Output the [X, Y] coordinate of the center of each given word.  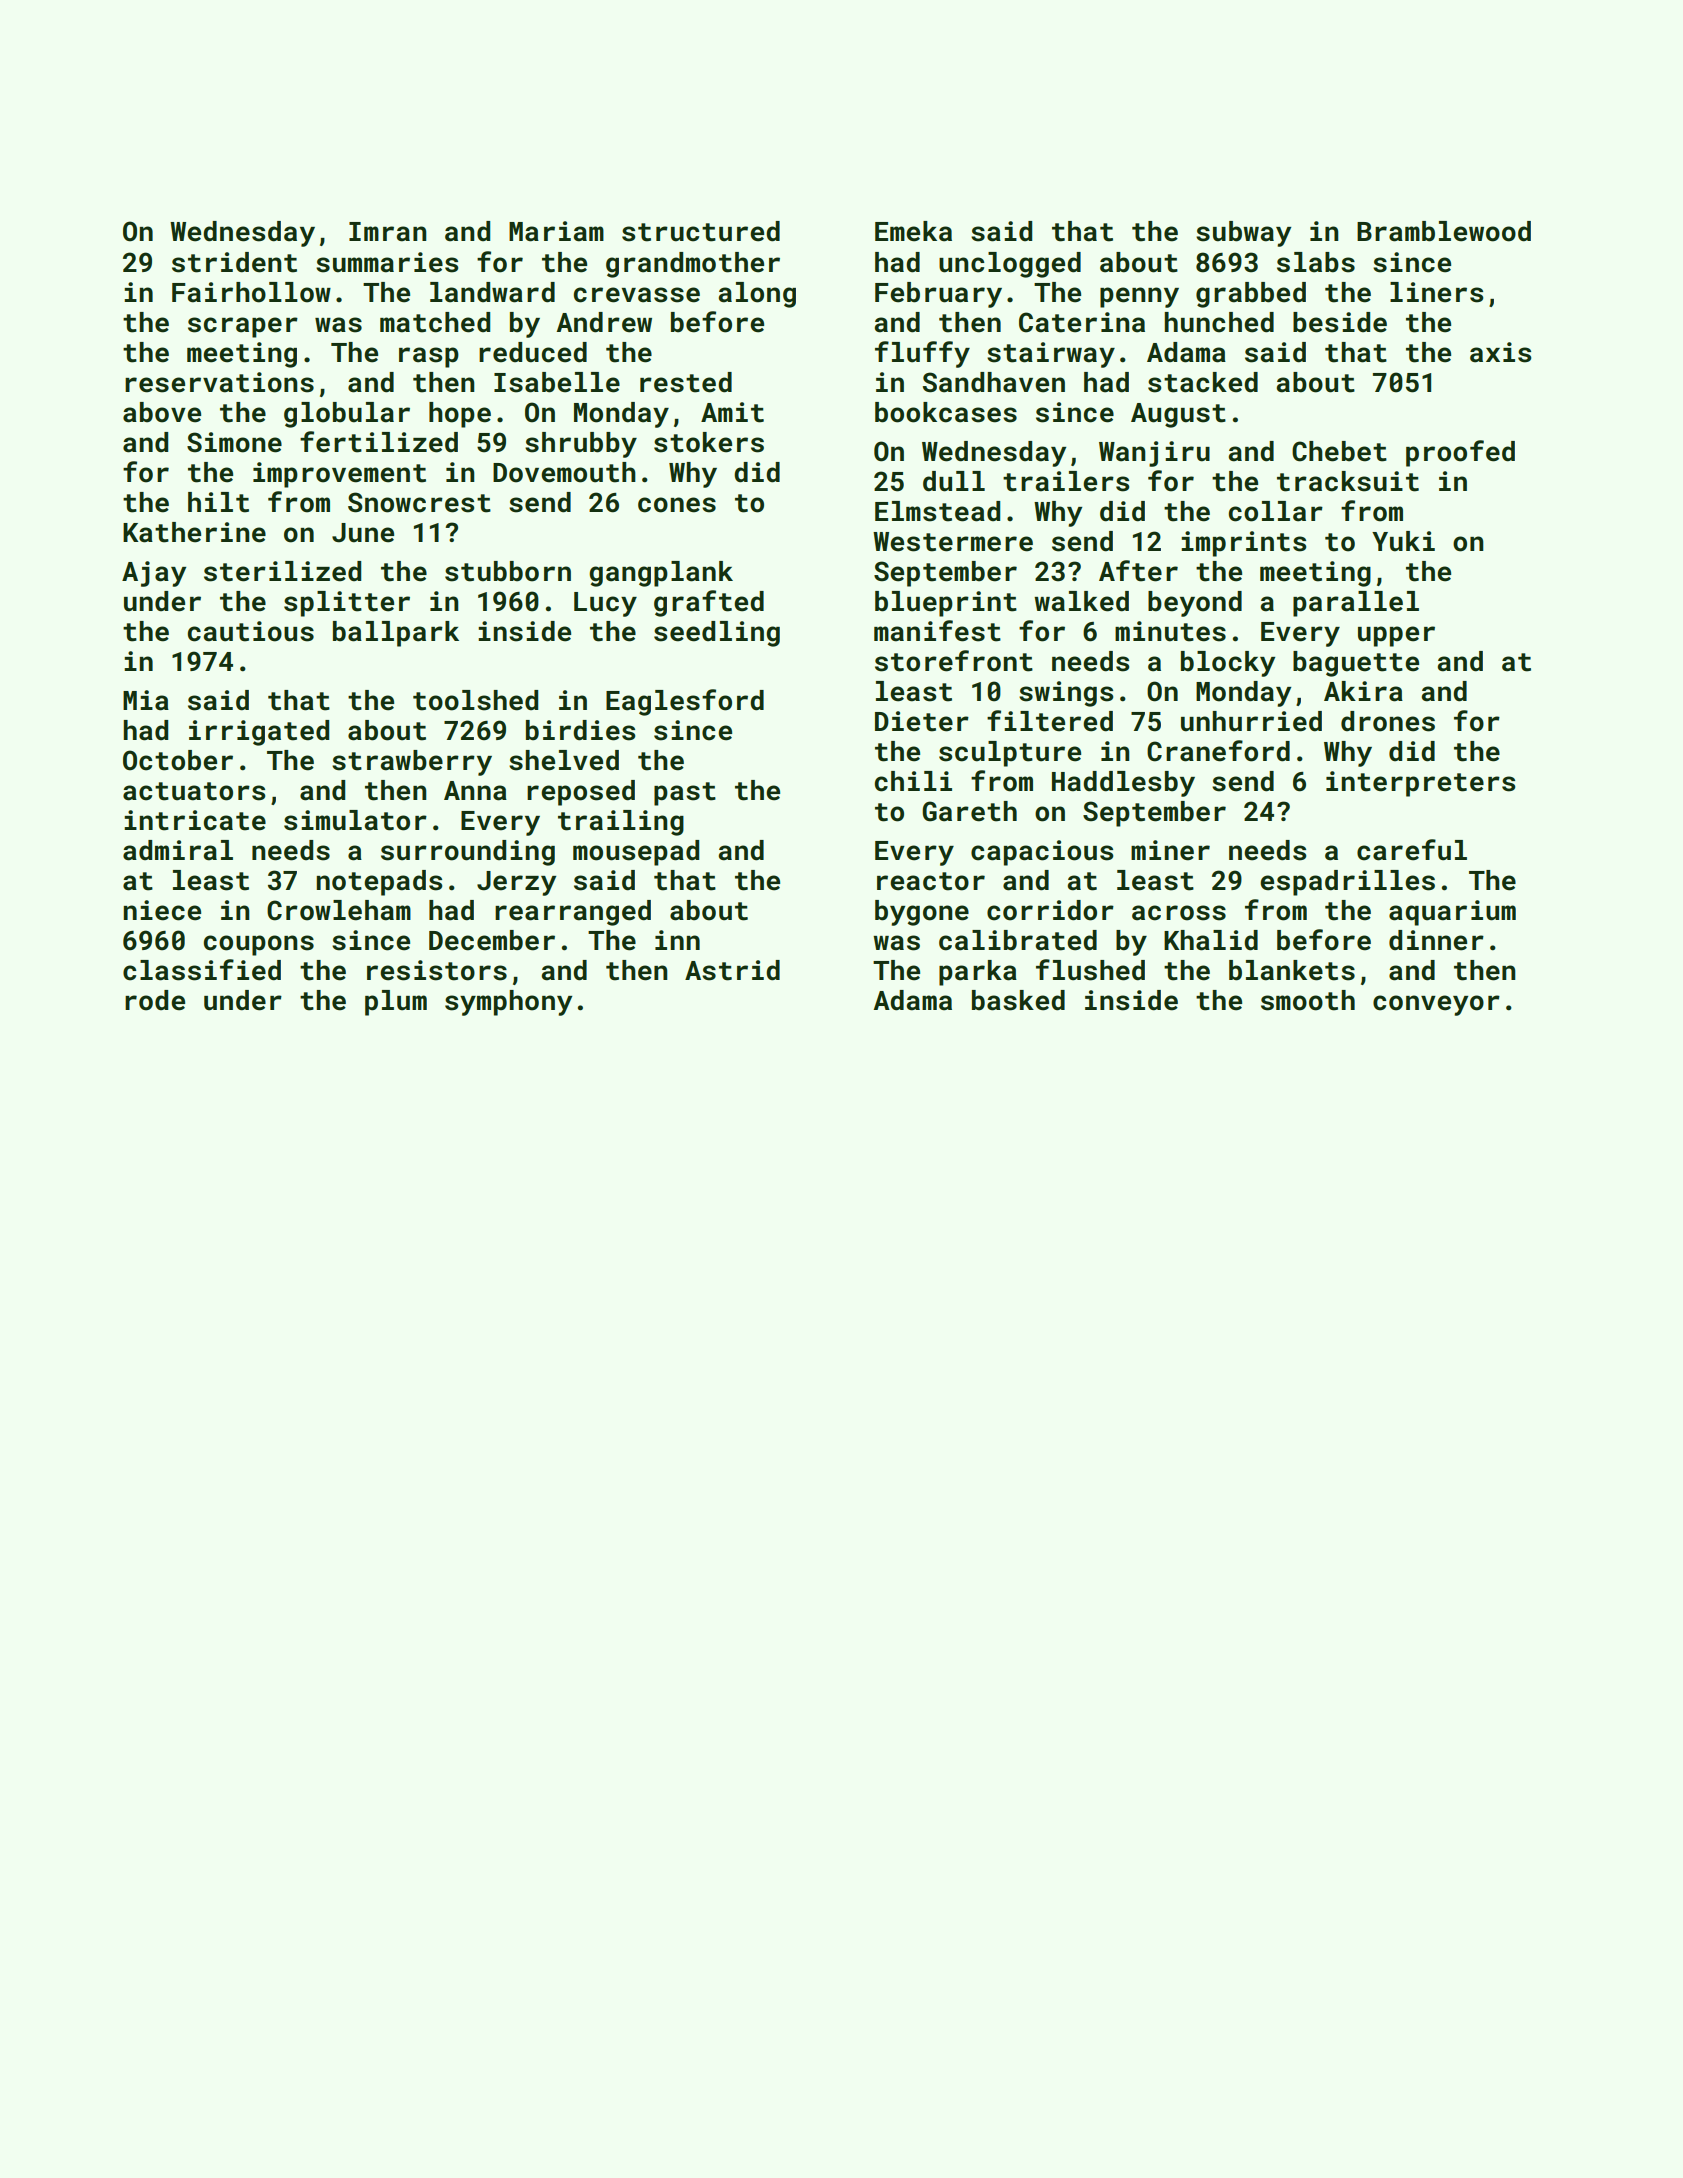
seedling [717, 634]
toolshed [475, 700]
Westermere [953, 542]
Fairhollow [251, 292]
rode [155, 1000]
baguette [1356, 664]
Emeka [913, 231]
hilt [218, 502]
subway [1243, 234]
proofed [1460, 453]
